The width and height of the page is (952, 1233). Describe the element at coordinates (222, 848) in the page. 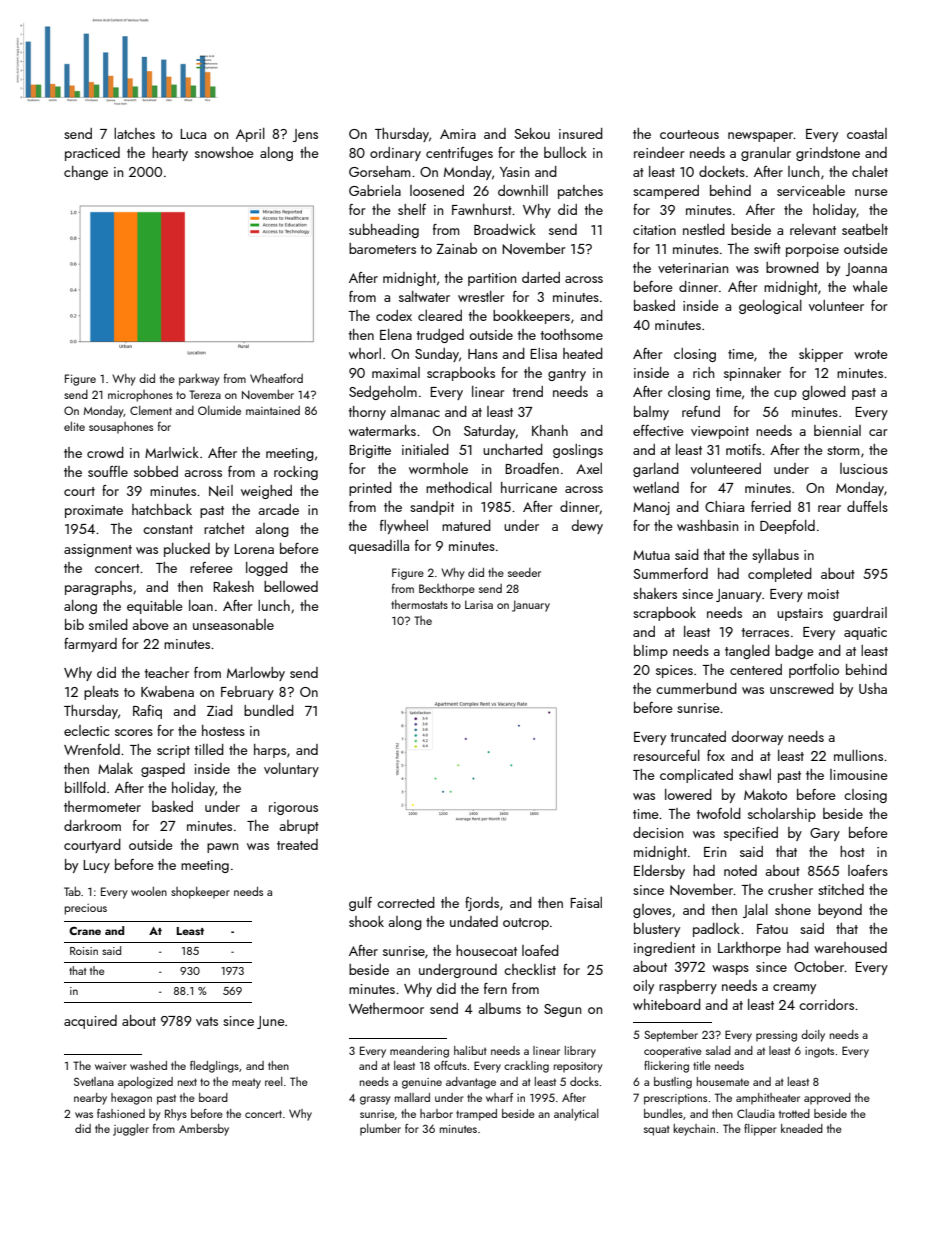

I see `pawn` at that location.
